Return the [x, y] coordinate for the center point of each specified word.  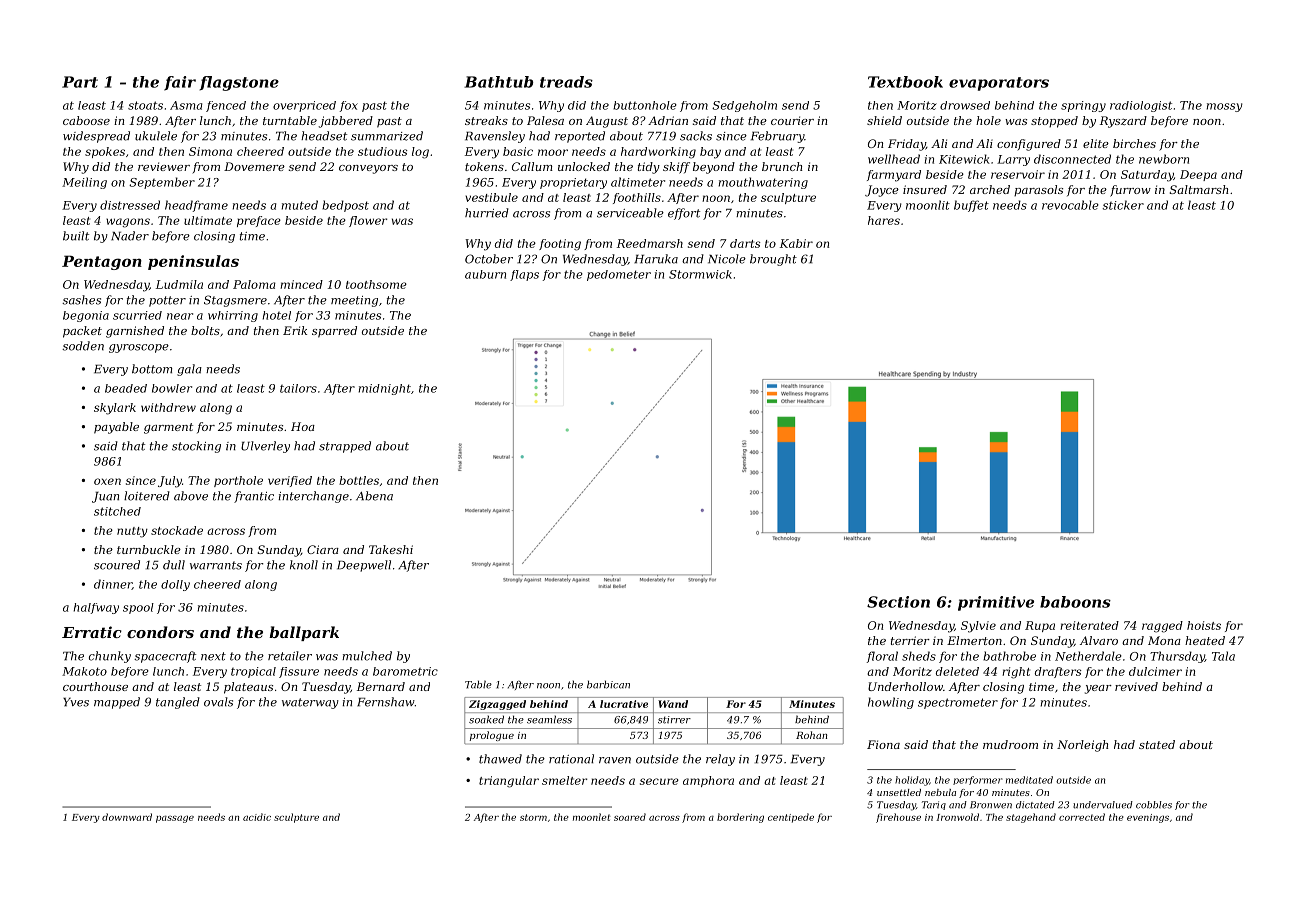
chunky [110, 657]
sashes [81, 300]
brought [773, 260]
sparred [334, 332]
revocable [1070, 205]
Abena [374, 496]
